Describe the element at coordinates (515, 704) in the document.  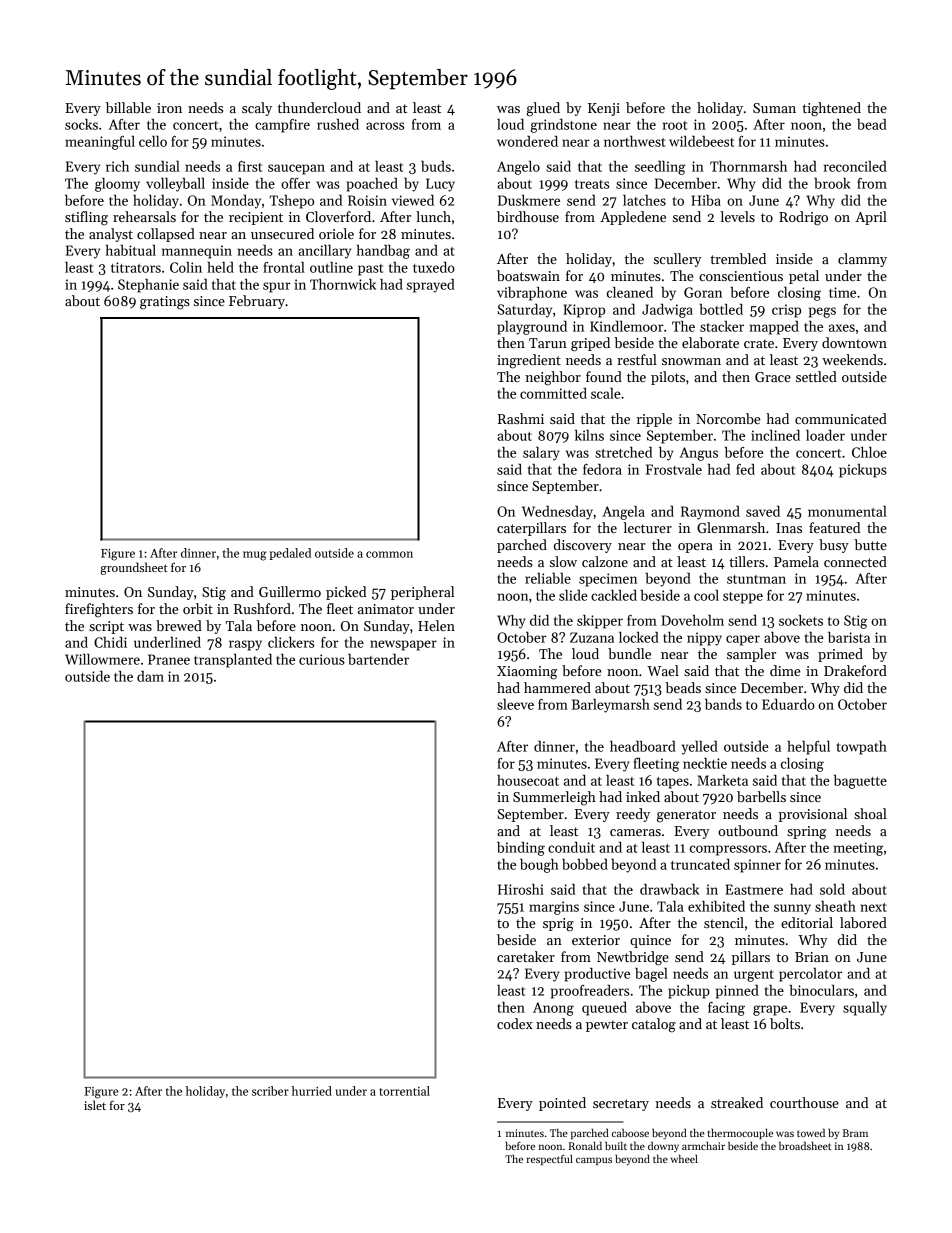
I see `sleeve` at that location.
